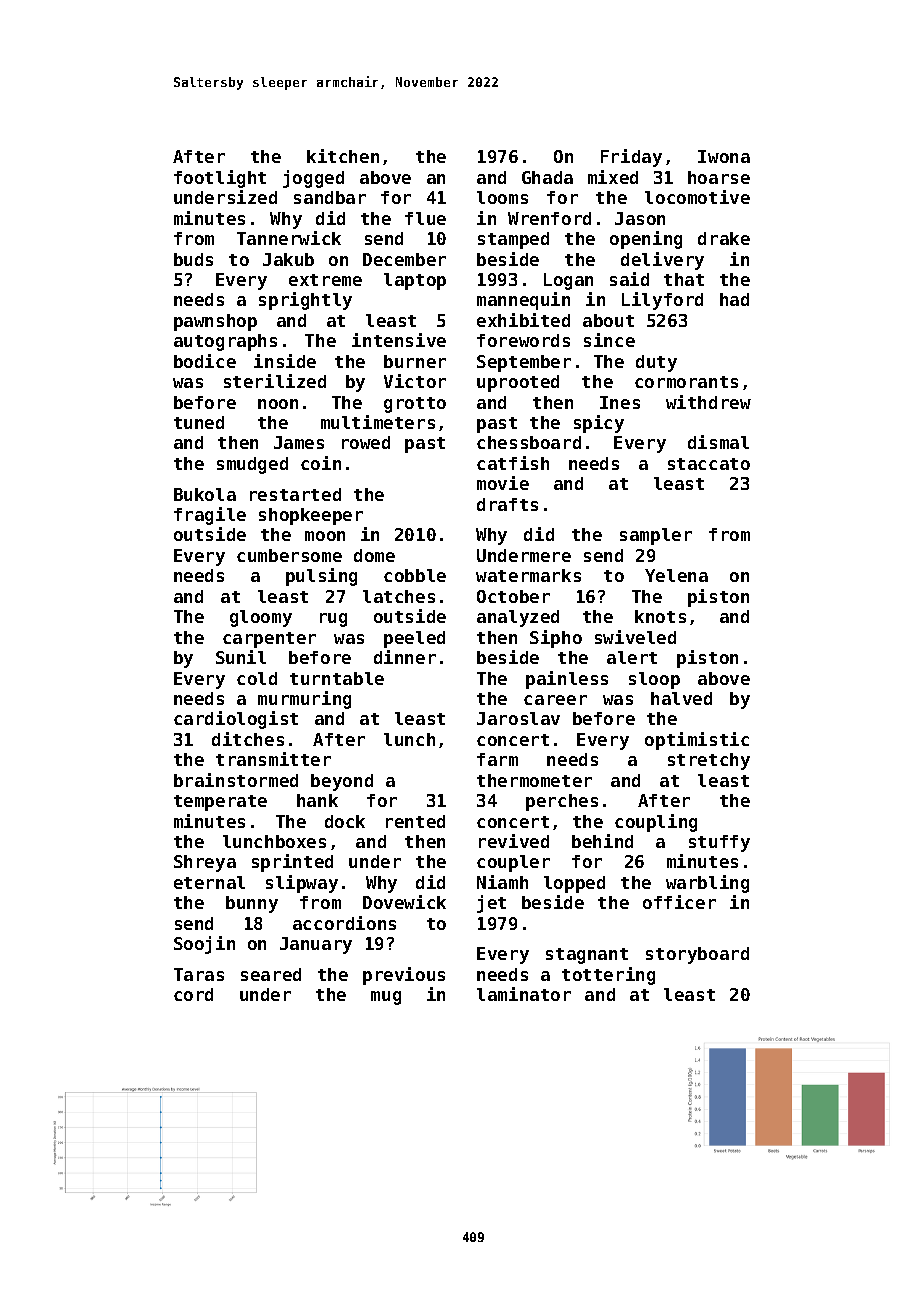 Image resolution: width=924 pixels, height=1311 pixels. Describe the element at coordinates (386, 998) in the page. I see `mug` at that location.
